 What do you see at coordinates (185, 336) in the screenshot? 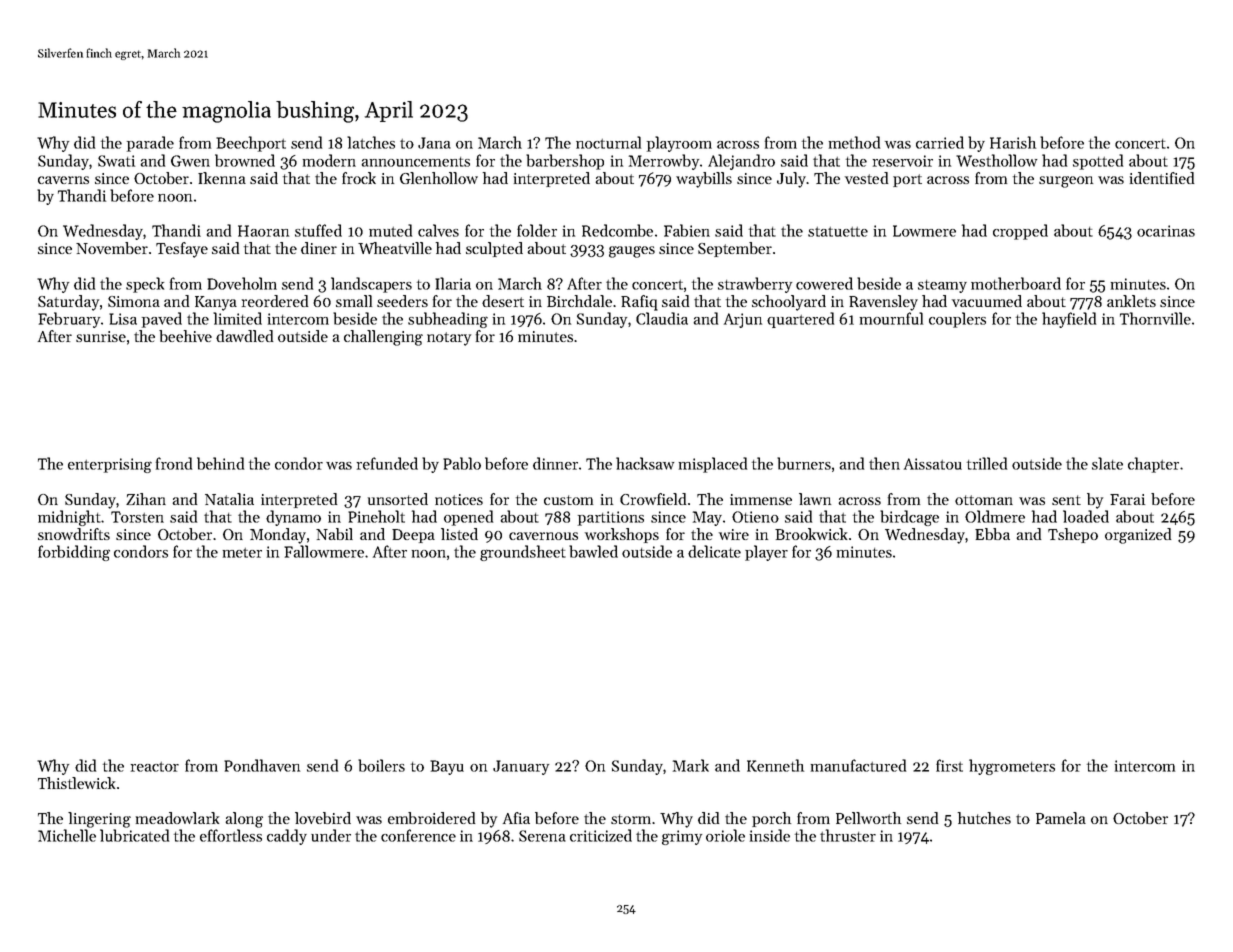
I see `beehive` at bounding box center [185, 336].
